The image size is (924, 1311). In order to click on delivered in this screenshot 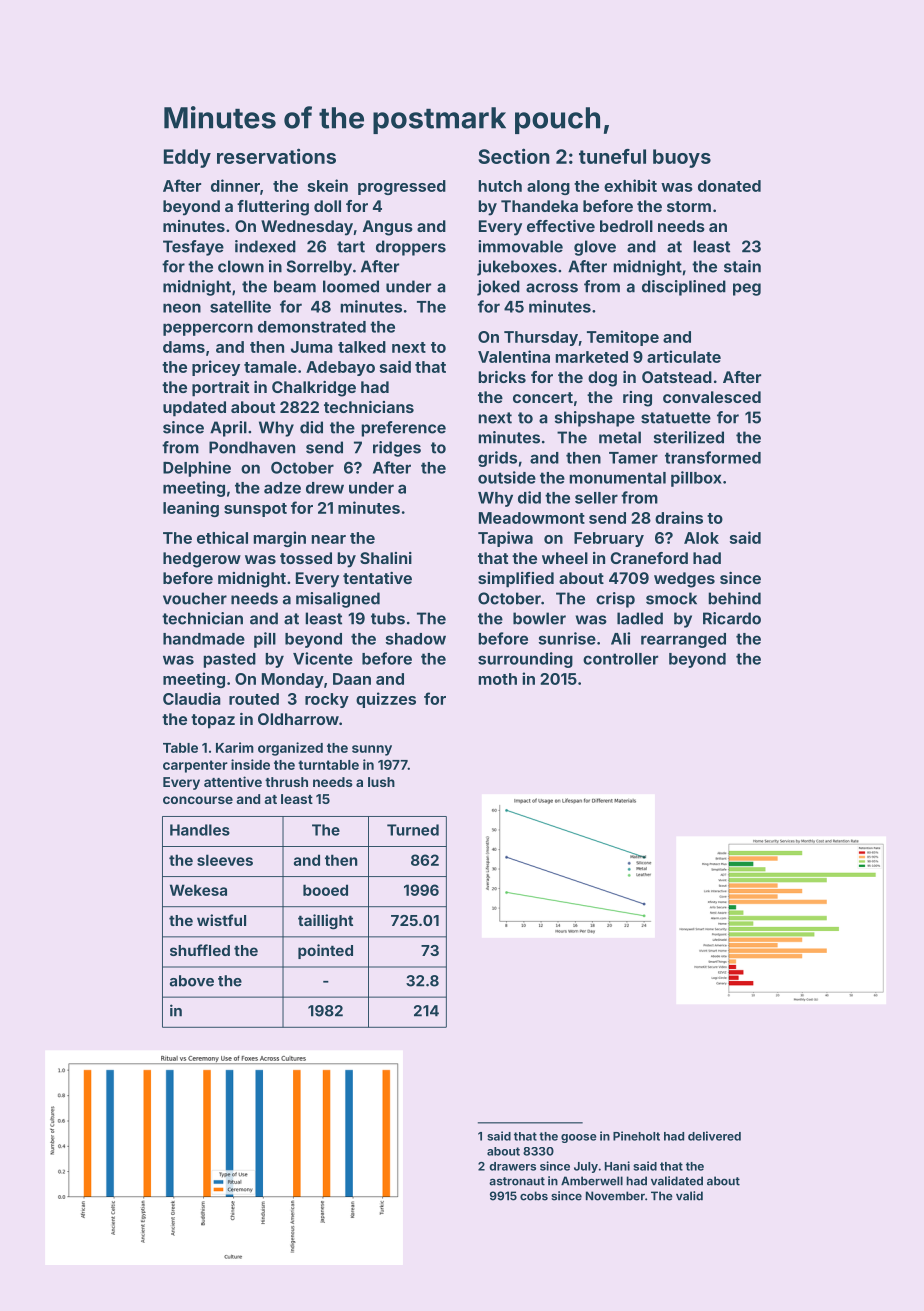, I will do `click(714, 1136)`.
